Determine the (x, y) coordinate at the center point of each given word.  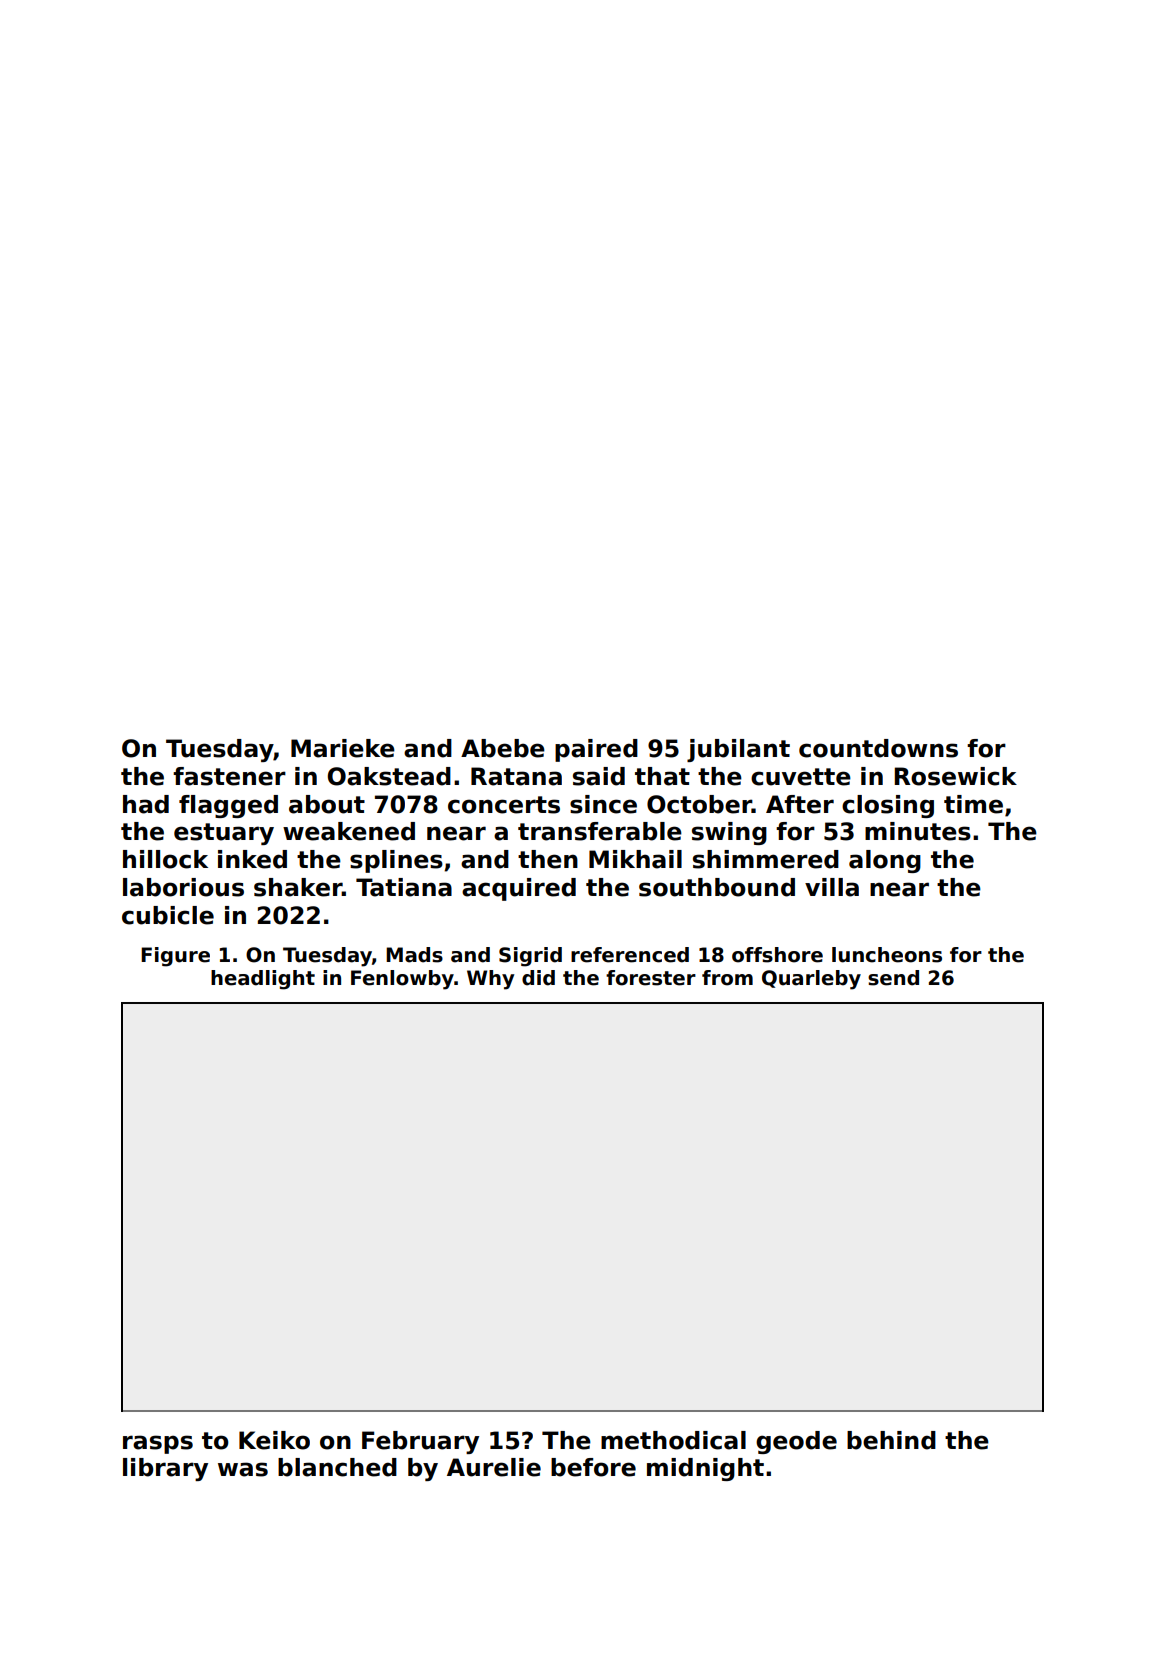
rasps (158, 1444)
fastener (229, 776)
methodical (673, 1440)
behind (891, 1440)
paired (596, 750)
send (893, 978)
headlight (263, 980)
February (420, 1442)
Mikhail (635, 859)
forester (651, 978)
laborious (183, 887)
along (885, 861)
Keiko (274, 1440)
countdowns (878, 748)
